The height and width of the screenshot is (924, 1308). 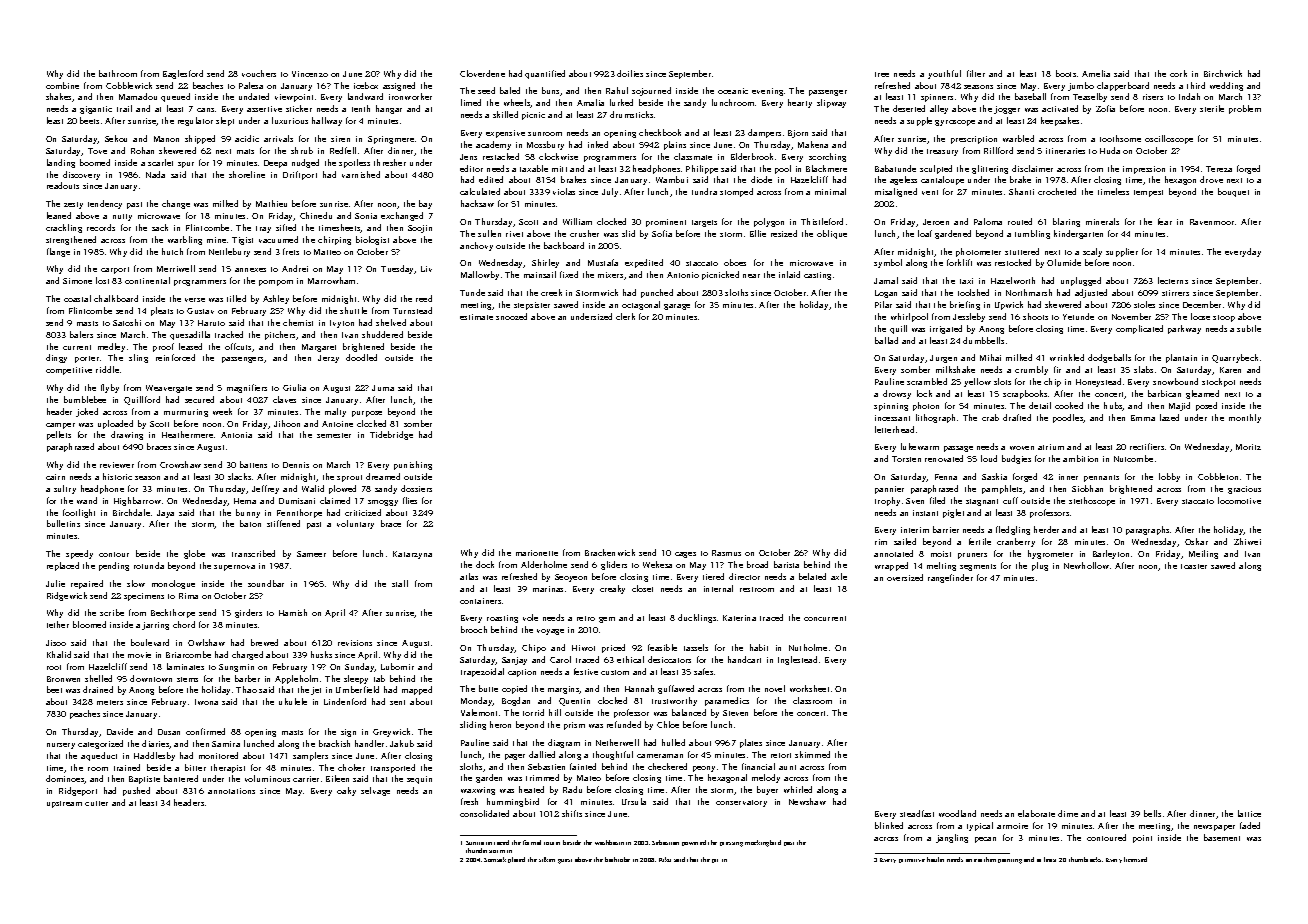 I want to click on elaborate, so click(x=1036, y=813).
